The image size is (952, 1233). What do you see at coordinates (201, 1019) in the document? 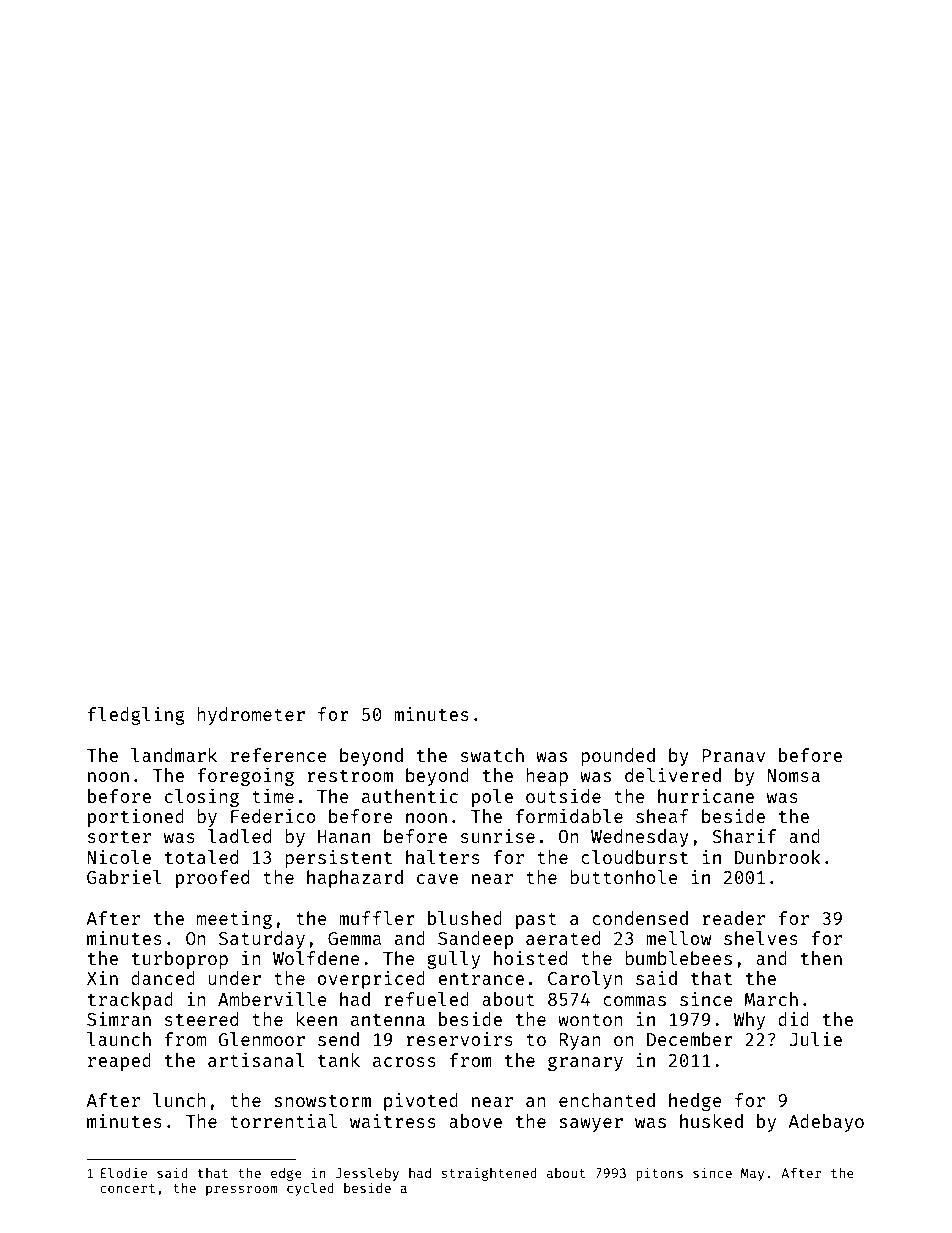
I see `steered` at bounding box center [201, 1019].
